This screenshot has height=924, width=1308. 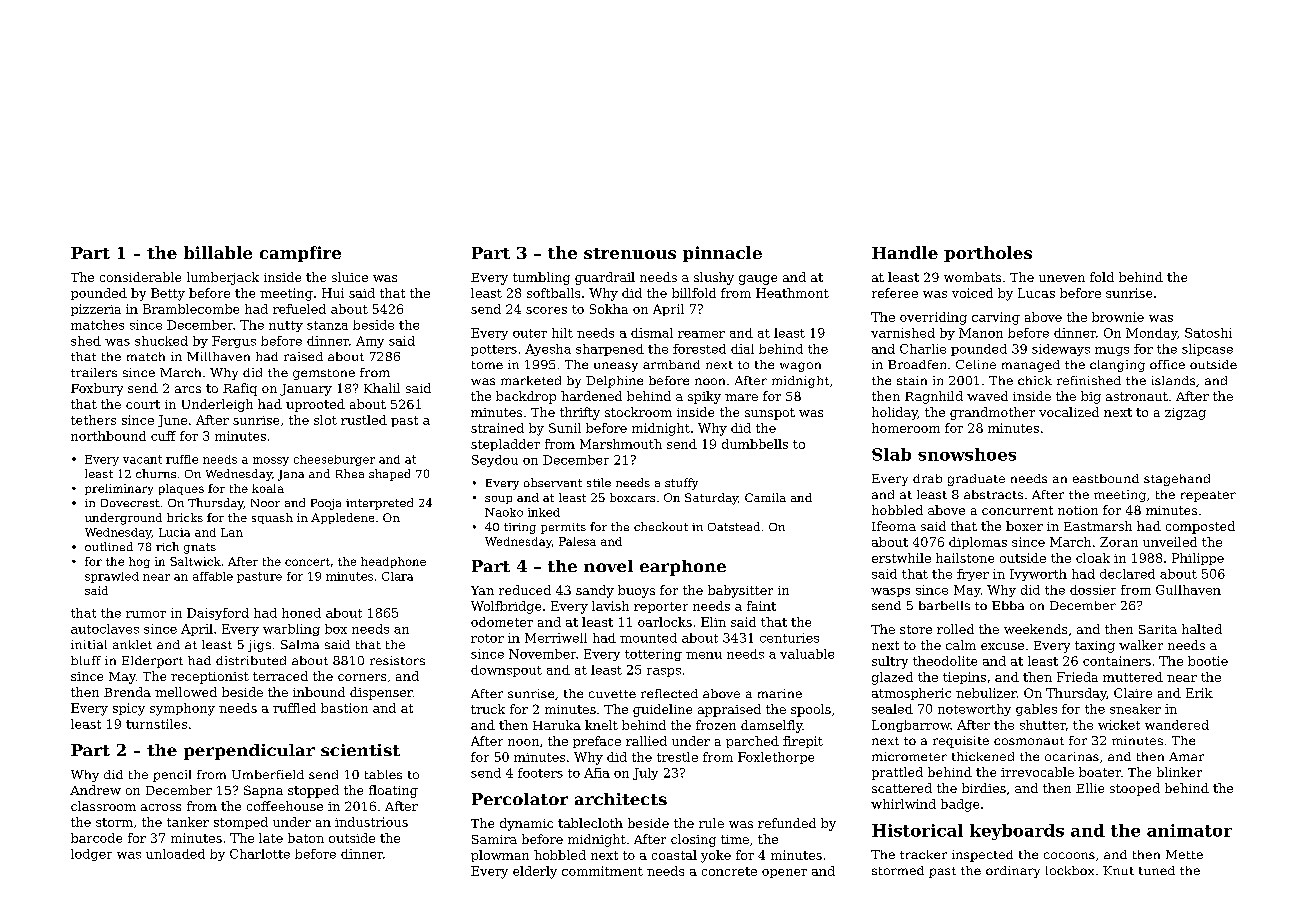 I want to click on Wolfbridge, so click(x=506, y=607).
